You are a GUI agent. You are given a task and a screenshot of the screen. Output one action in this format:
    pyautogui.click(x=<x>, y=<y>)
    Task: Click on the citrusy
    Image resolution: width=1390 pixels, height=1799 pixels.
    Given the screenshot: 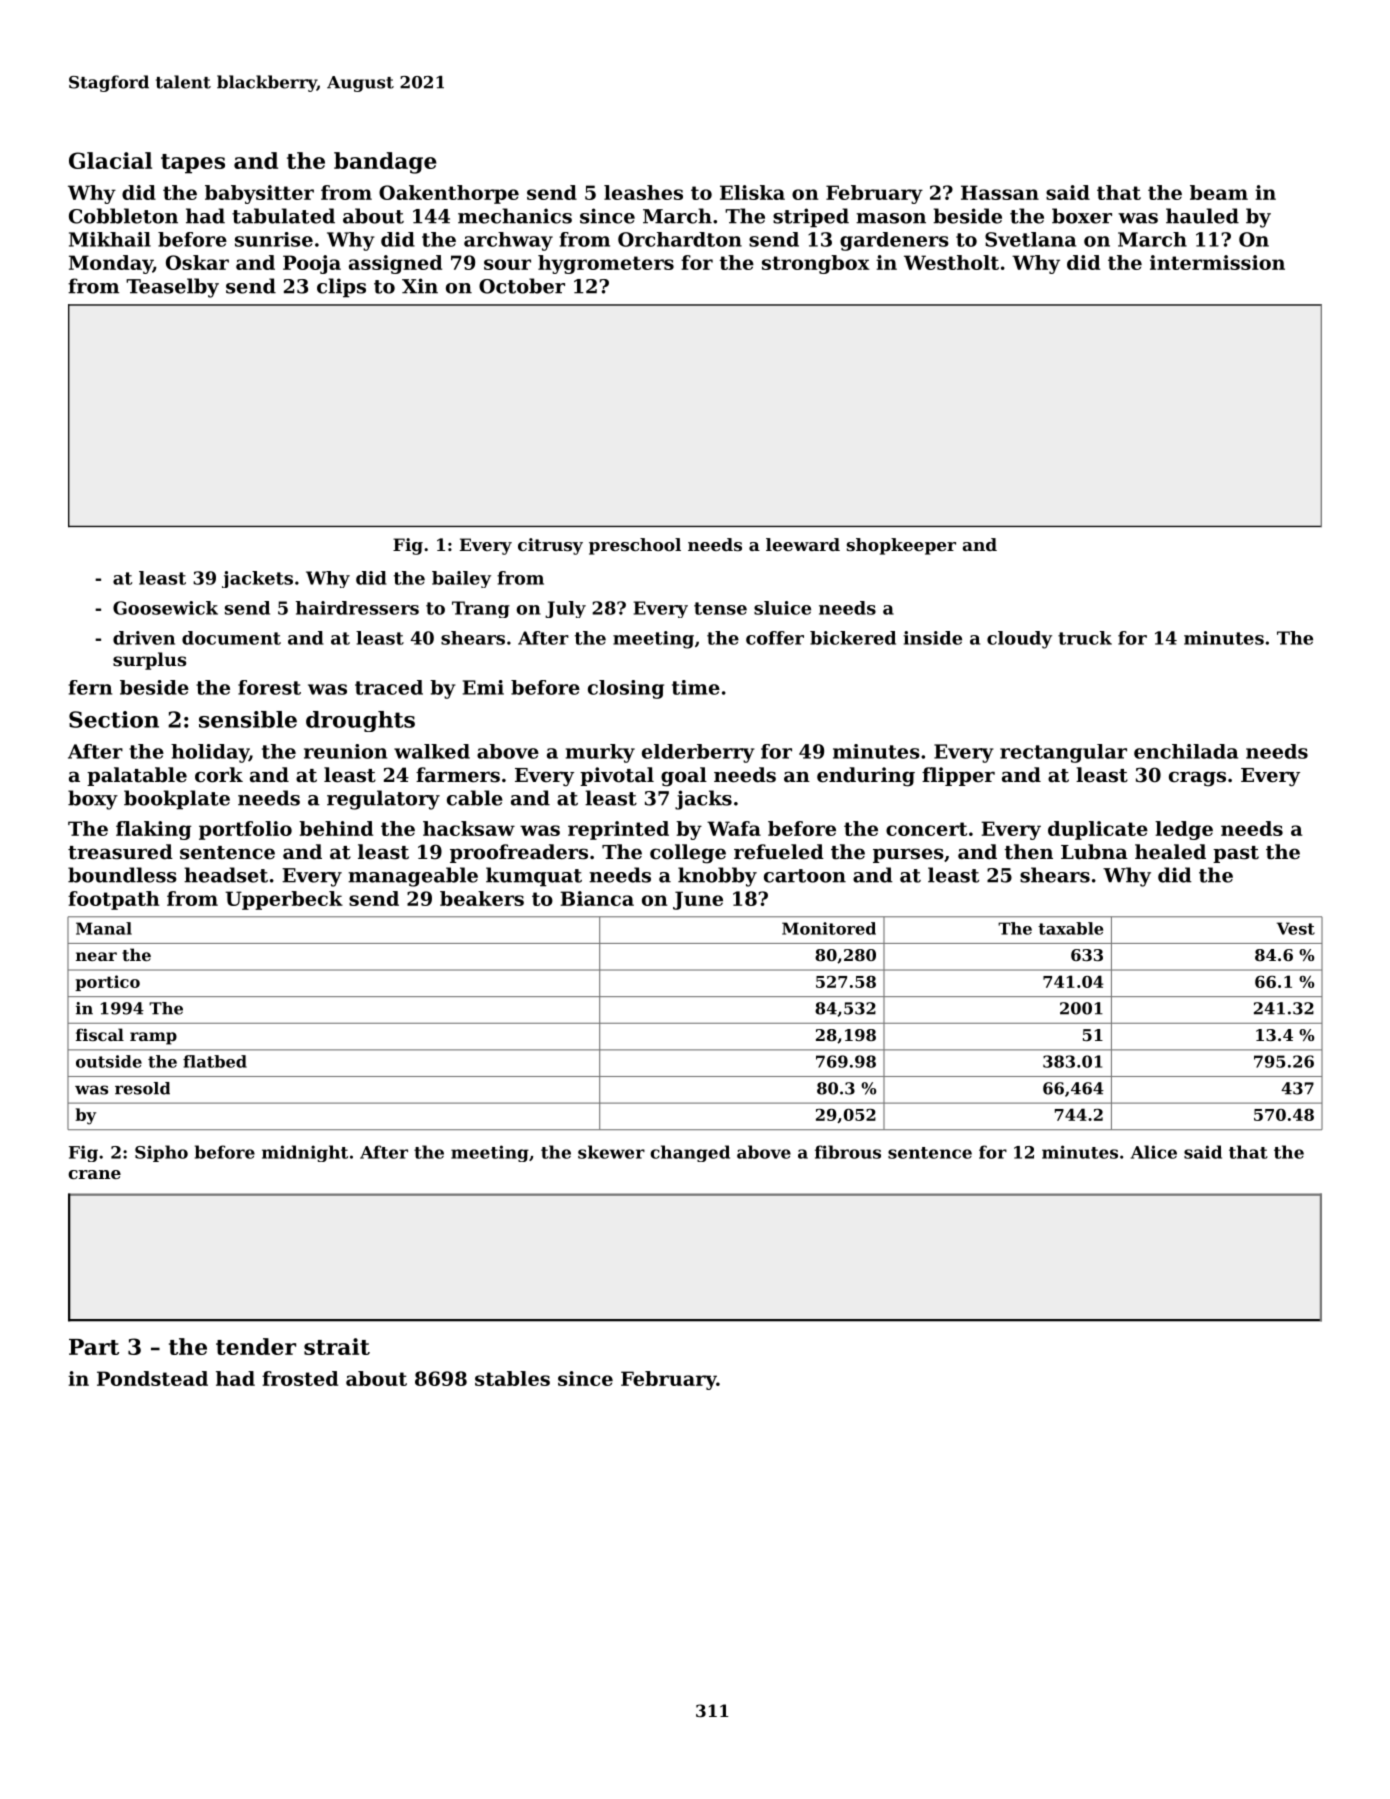 What is the action you would take?
    pyautogui.click(x=550, y=546)
